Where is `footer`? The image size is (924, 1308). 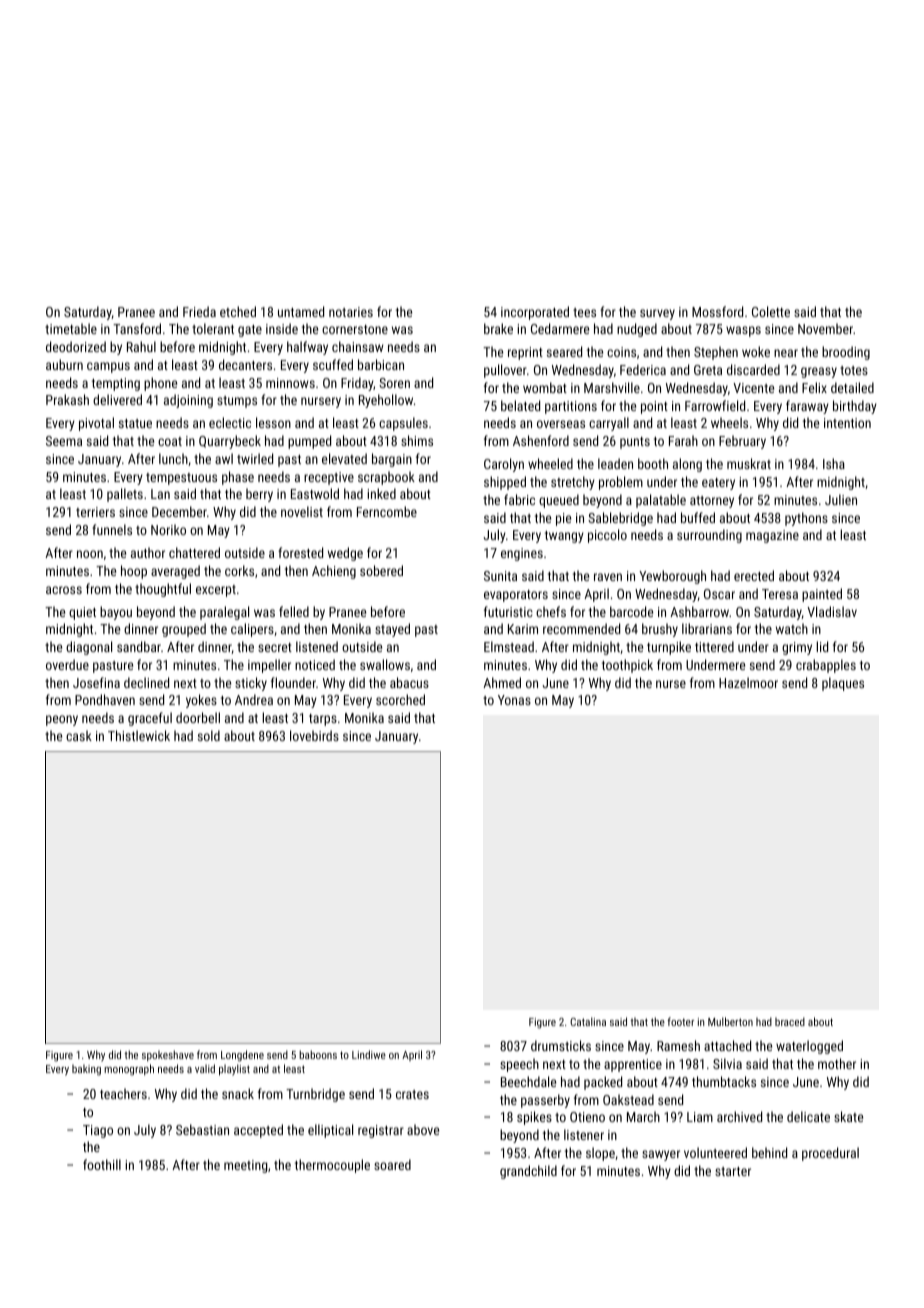 footer is located at coordinates (680, 1021).
